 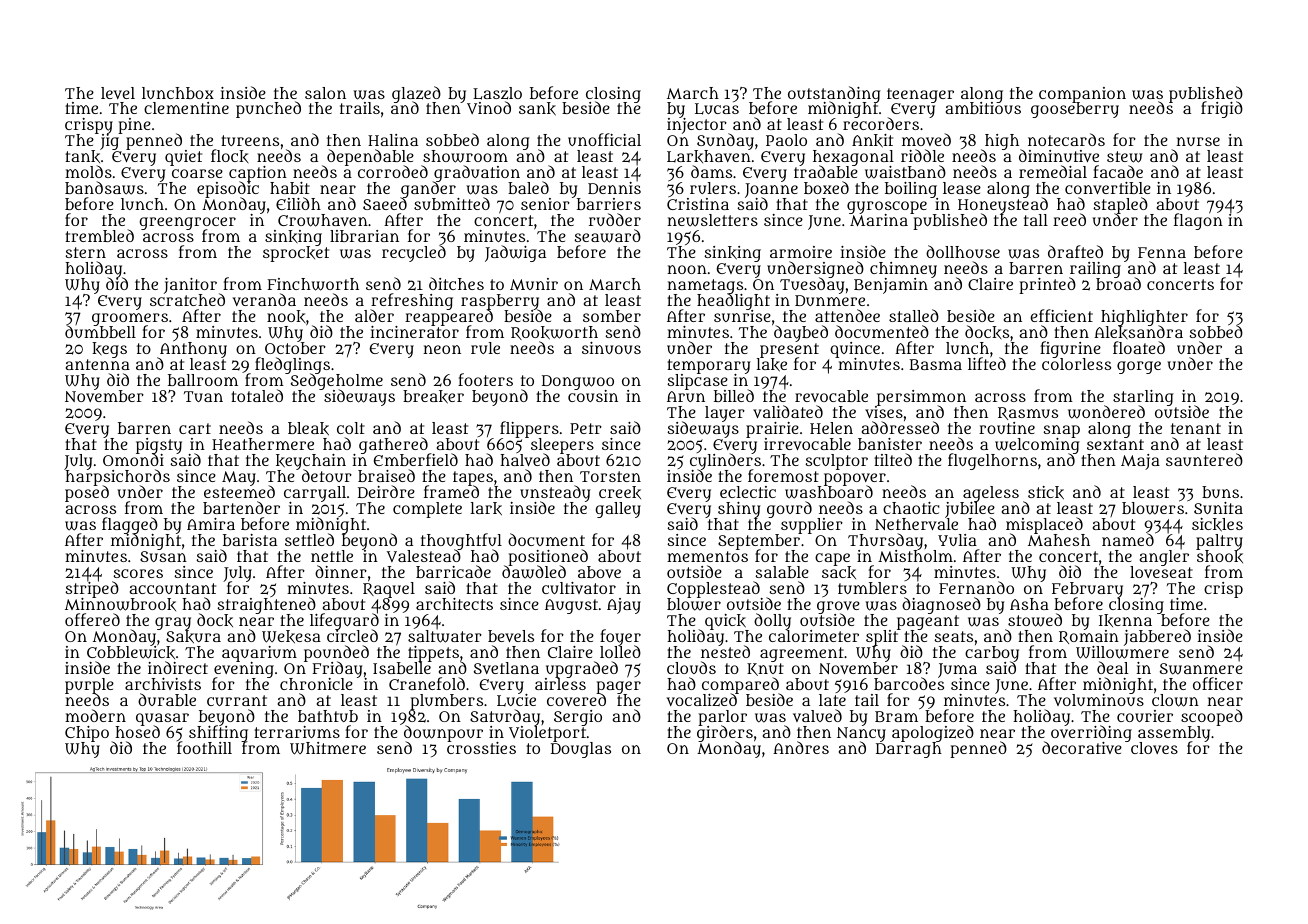 I want to click on notecards, so click(x=1066, y=139).
